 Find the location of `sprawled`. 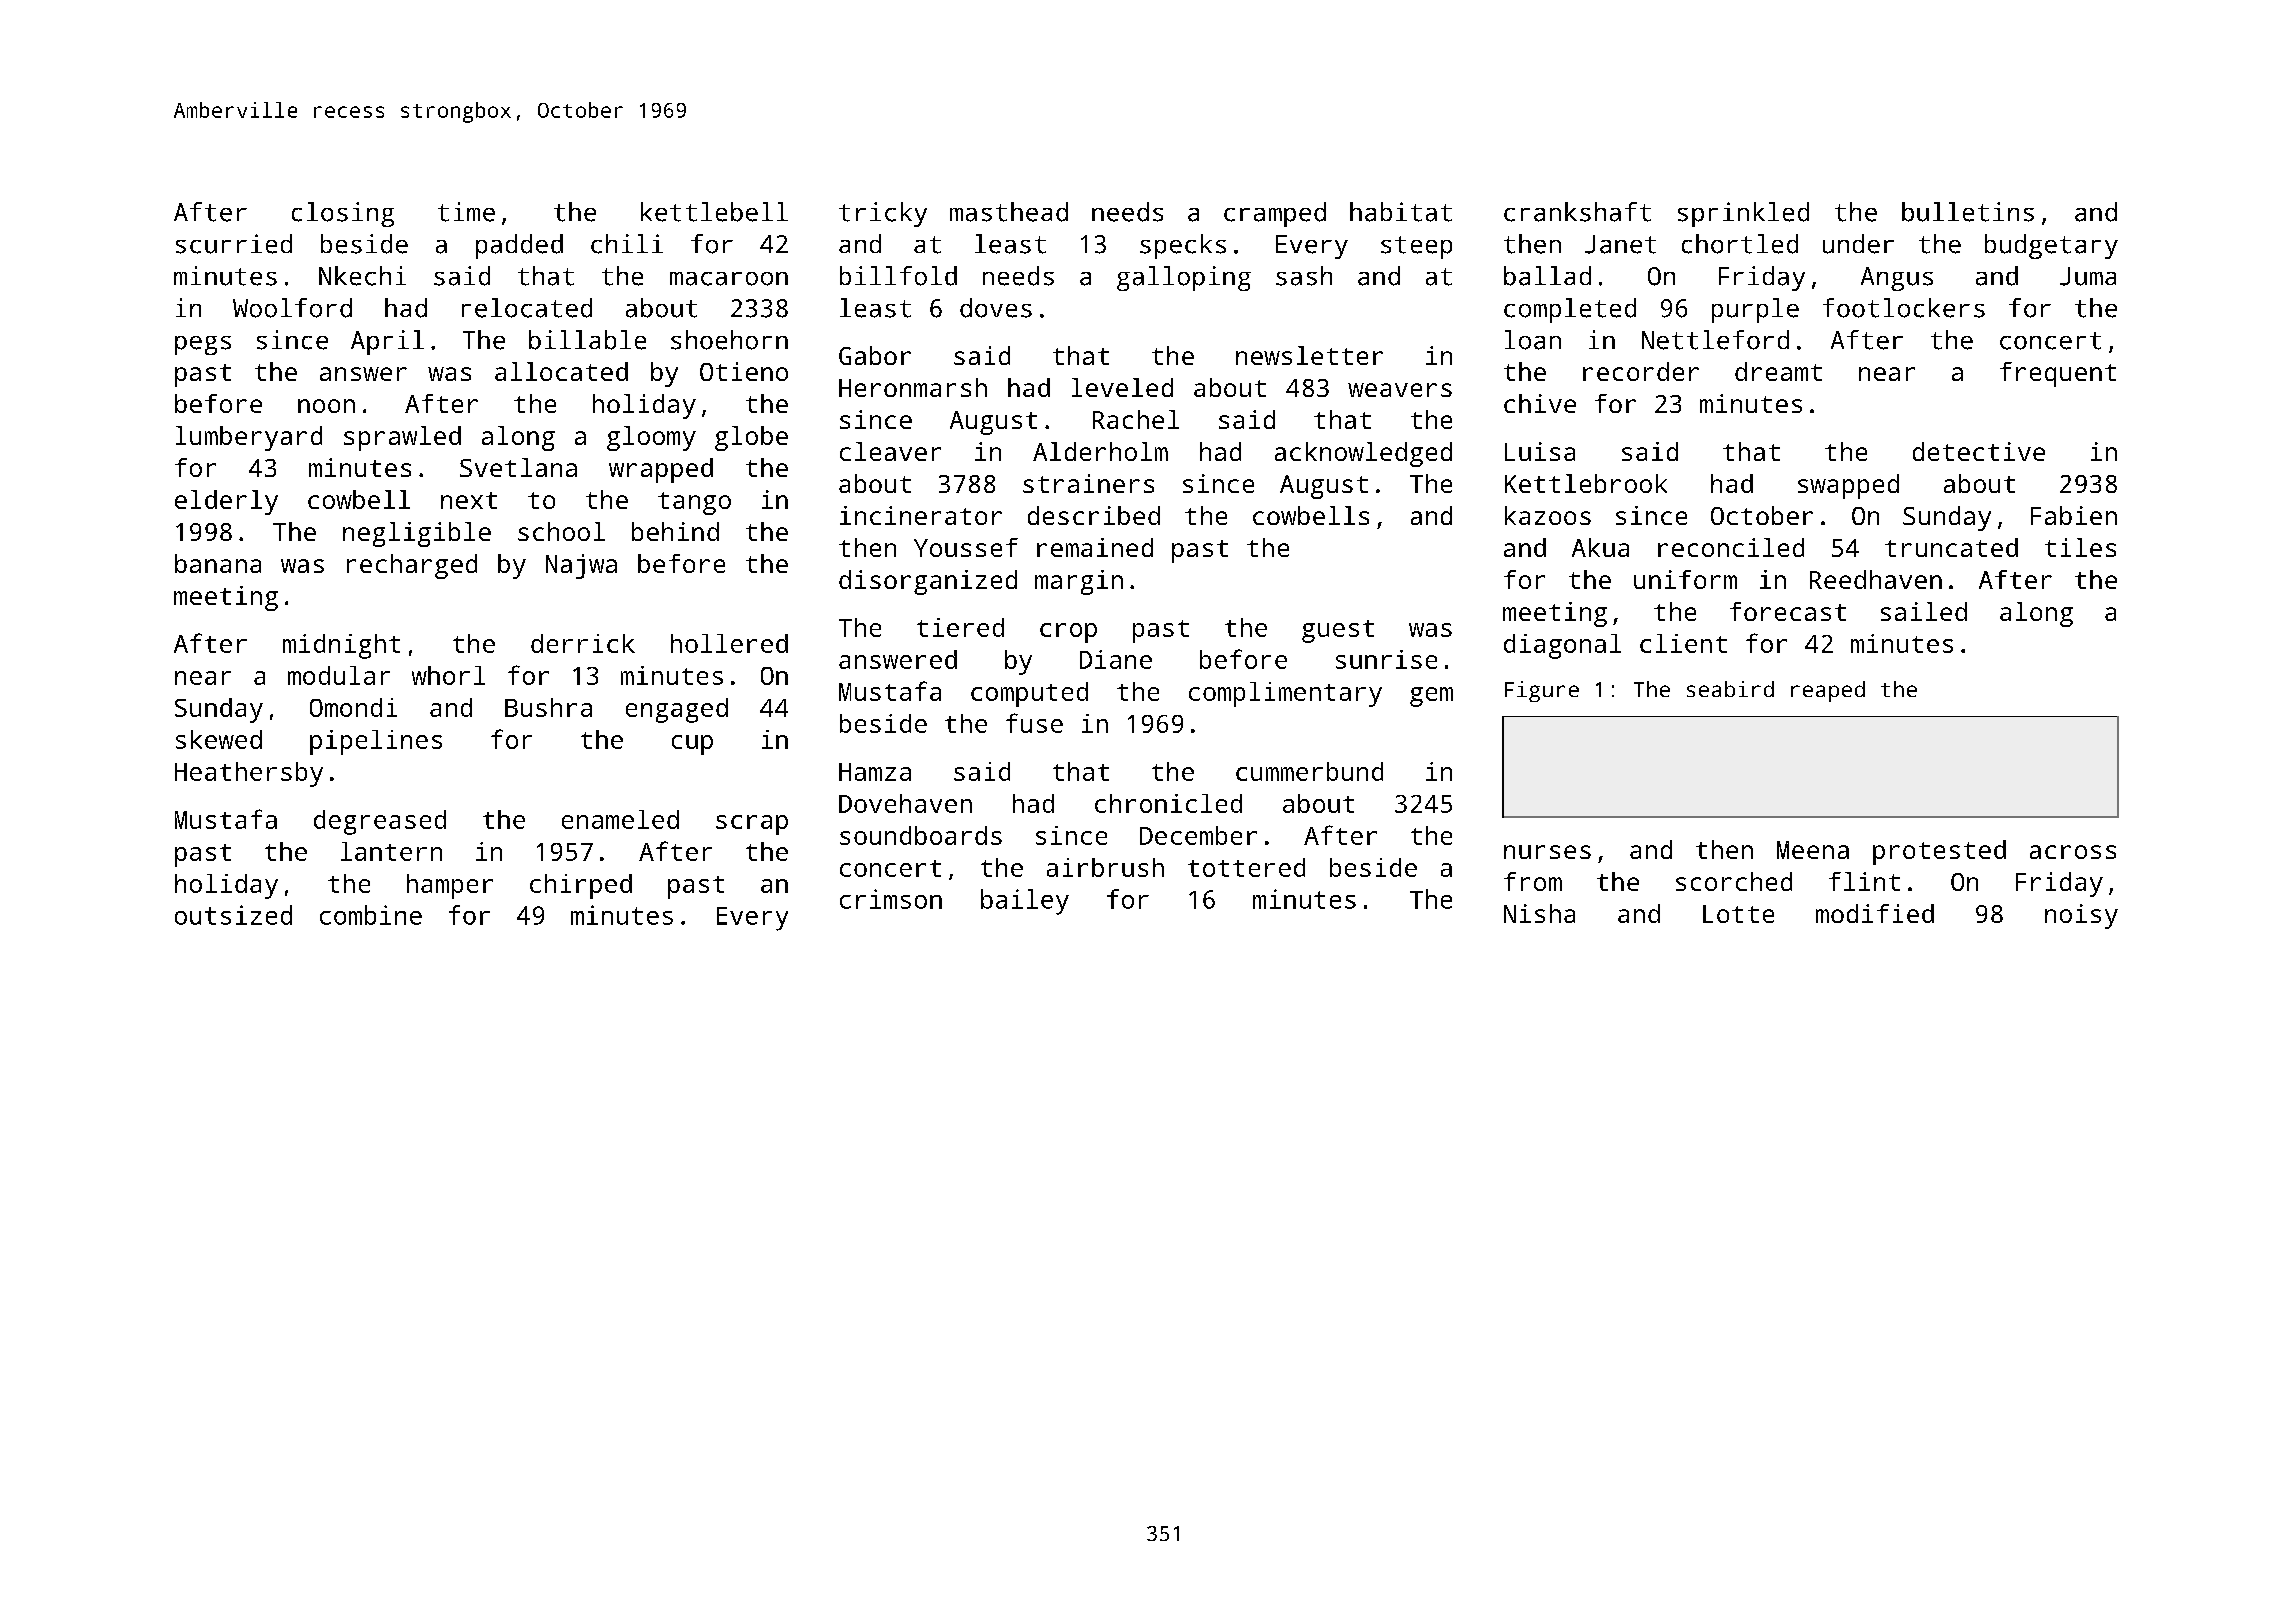

sprawled is located at coordinates (402, 438).
